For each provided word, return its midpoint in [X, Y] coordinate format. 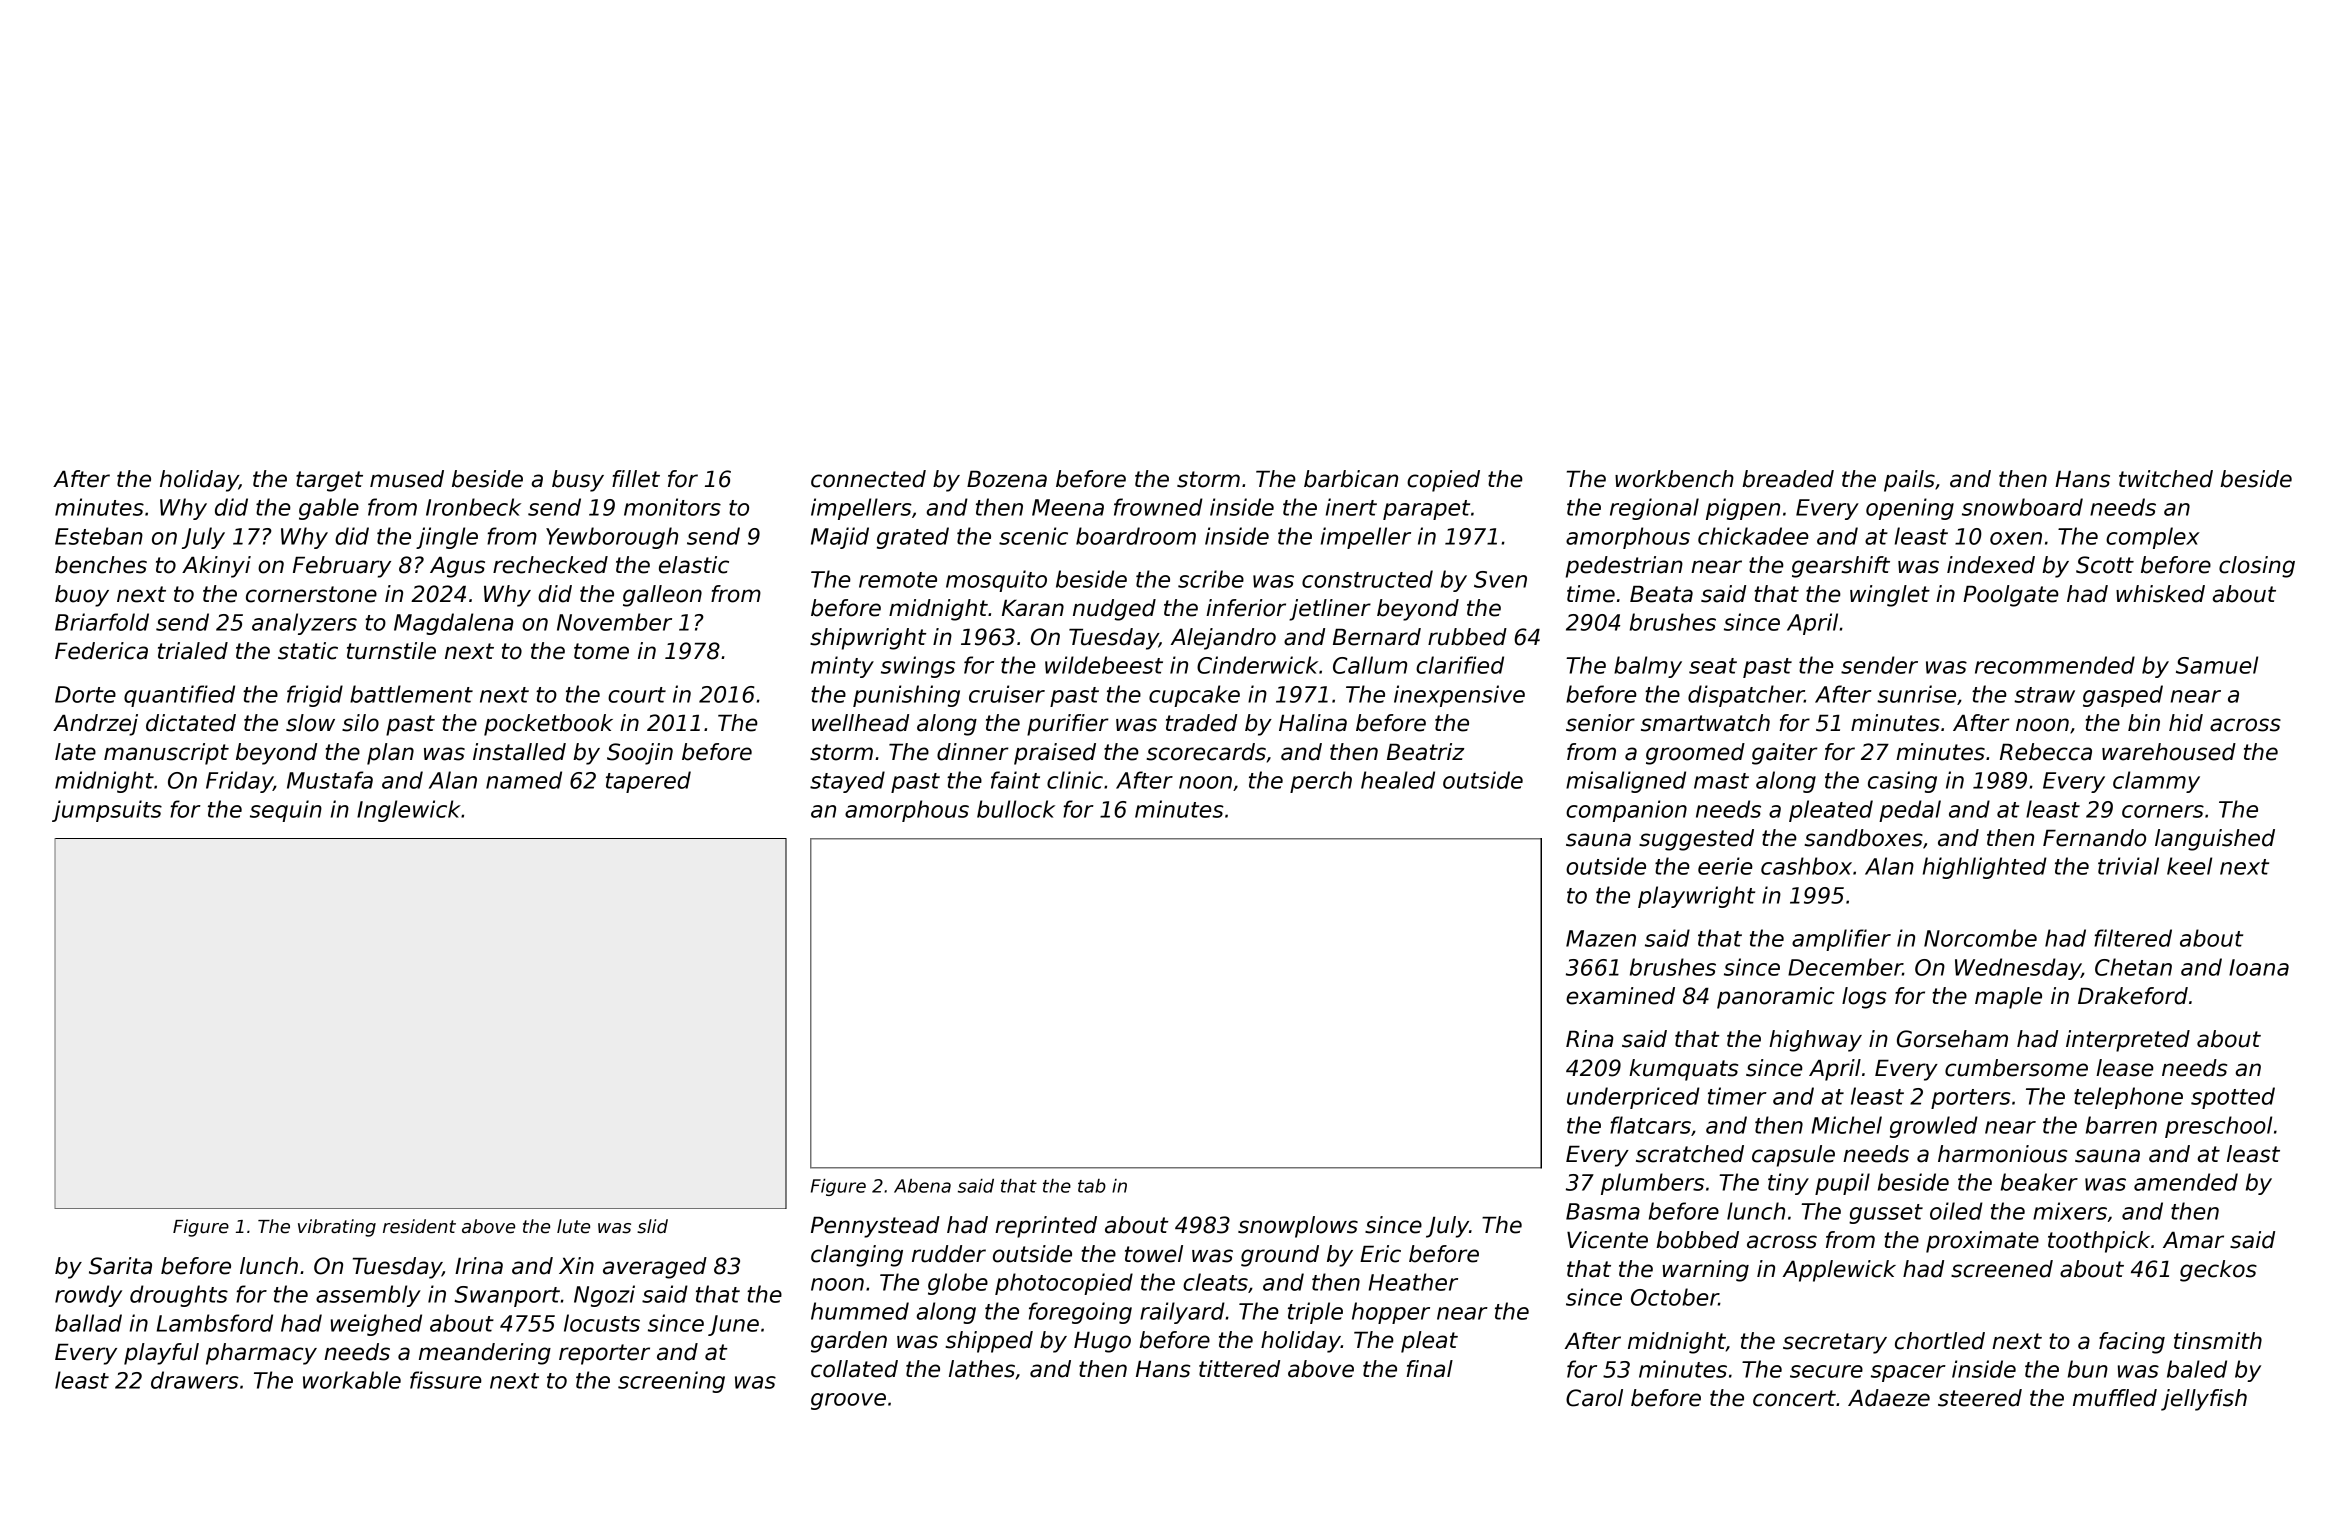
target [329, 481]
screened [2002, 1269]
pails [1909, 481]
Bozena [1007, 479]
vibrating [337, 1228]
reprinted [1046, 1227]
